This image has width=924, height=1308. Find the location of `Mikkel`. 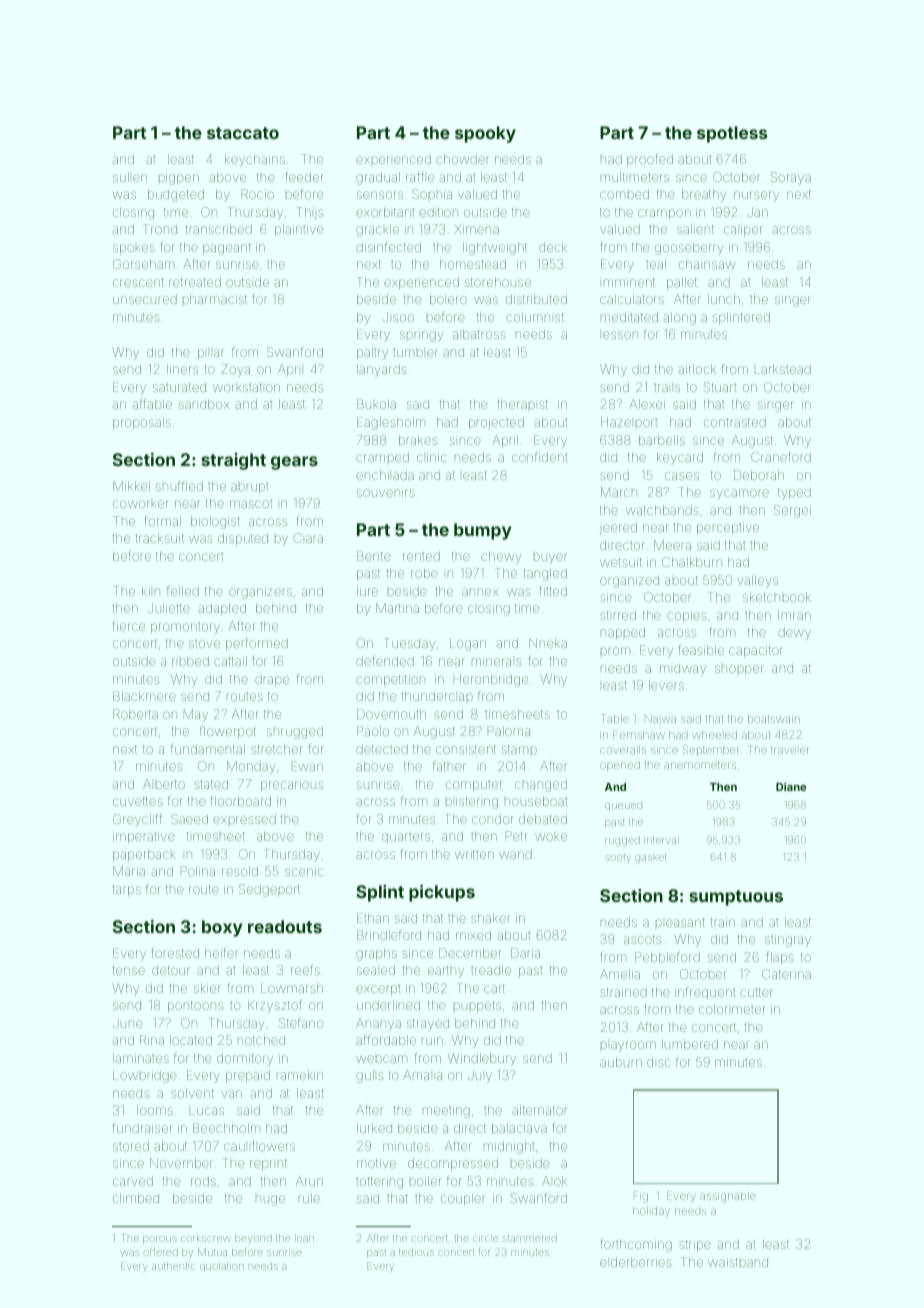

Mikkel is located at coordinates (131, 486).
